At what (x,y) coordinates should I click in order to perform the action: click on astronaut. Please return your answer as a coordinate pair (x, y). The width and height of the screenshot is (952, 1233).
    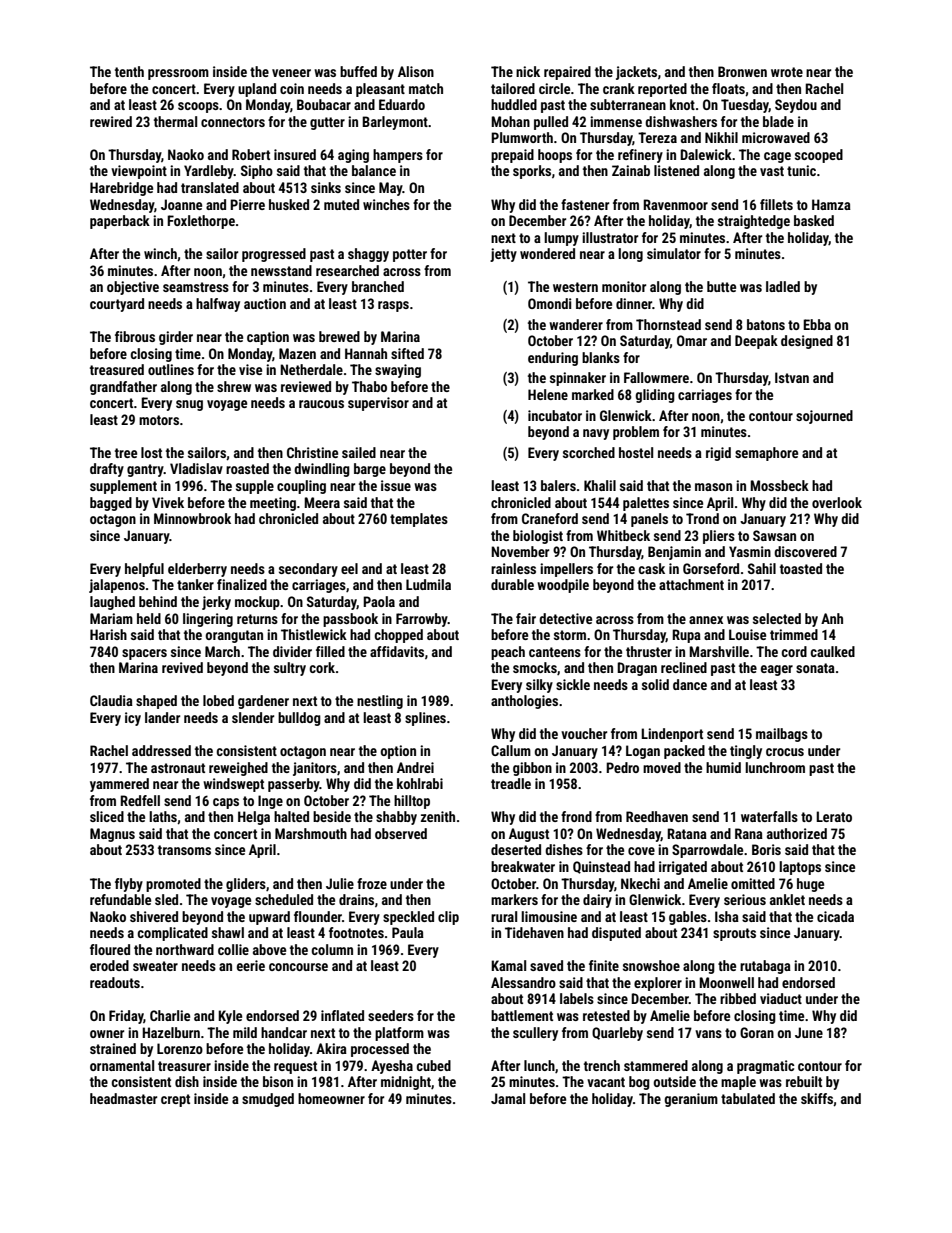
    Looking at the image, I should click on (178, 768).
